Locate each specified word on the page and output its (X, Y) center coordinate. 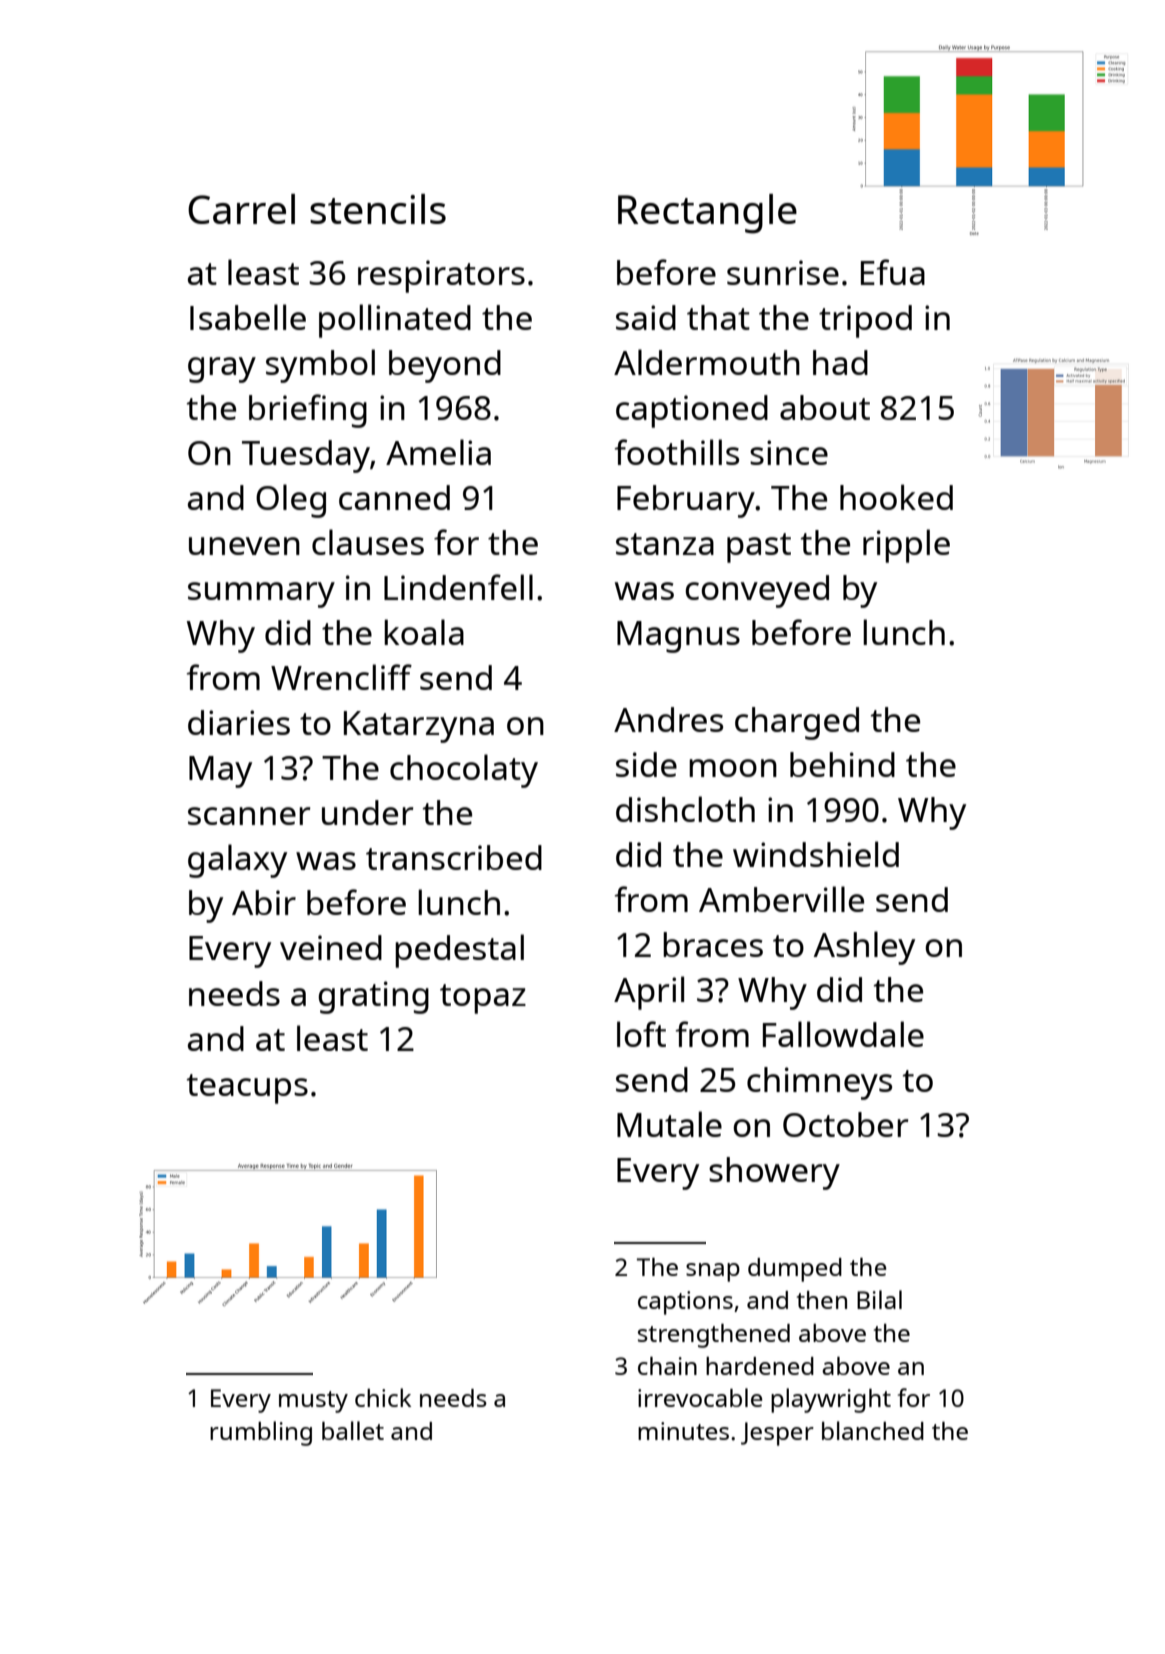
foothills (677, 452)
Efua (893, 272)
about (825, 407)
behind (842, 764)
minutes (683, 1431)
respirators (441, 276)
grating (373, 997)
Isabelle (248, 317)
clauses (368, 542)
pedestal (459, 951)
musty (313, 1402)
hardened (760, 1366)
